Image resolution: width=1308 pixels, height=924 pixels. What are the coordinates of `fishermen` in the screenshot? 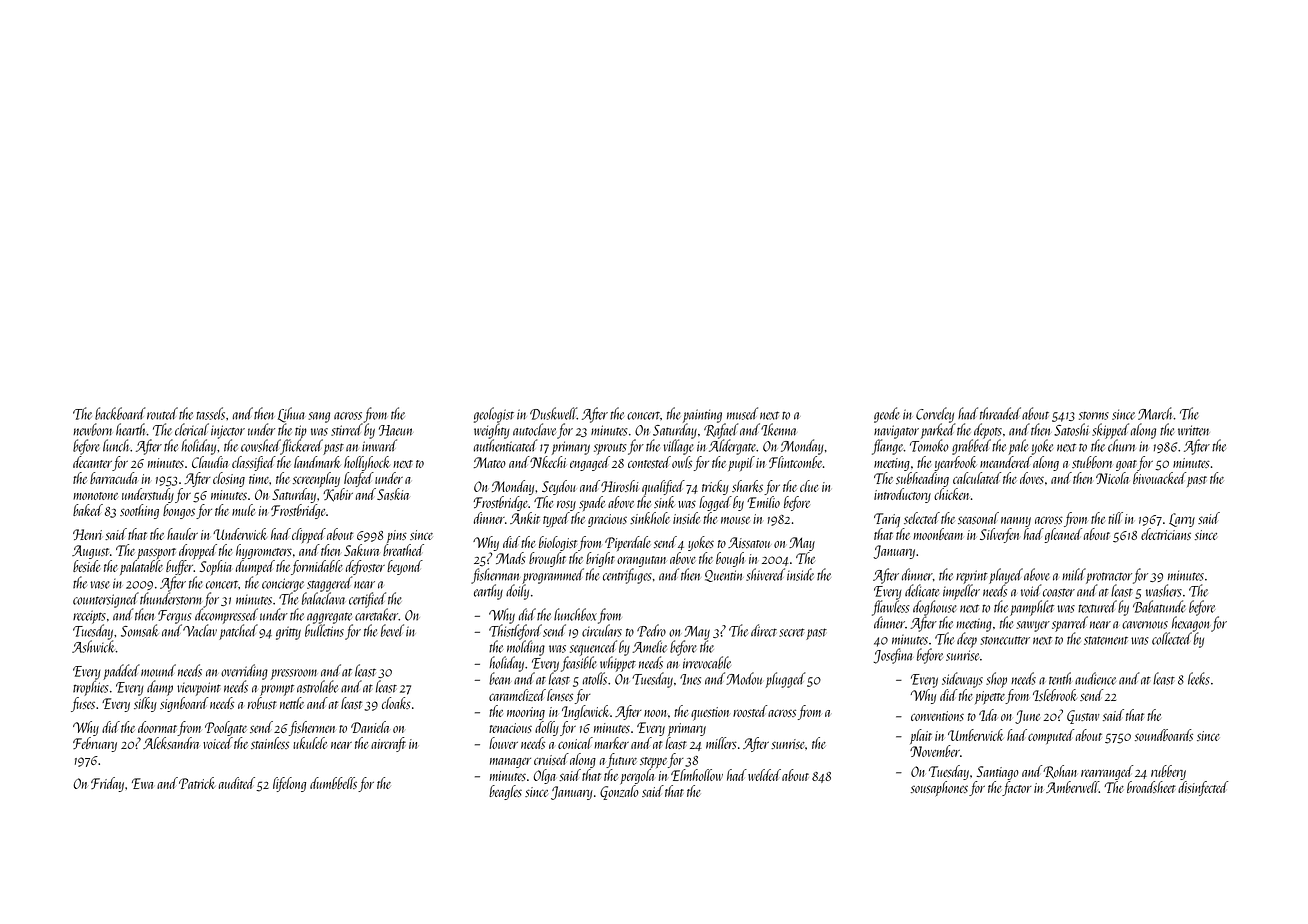 It's located at (312, 728).
